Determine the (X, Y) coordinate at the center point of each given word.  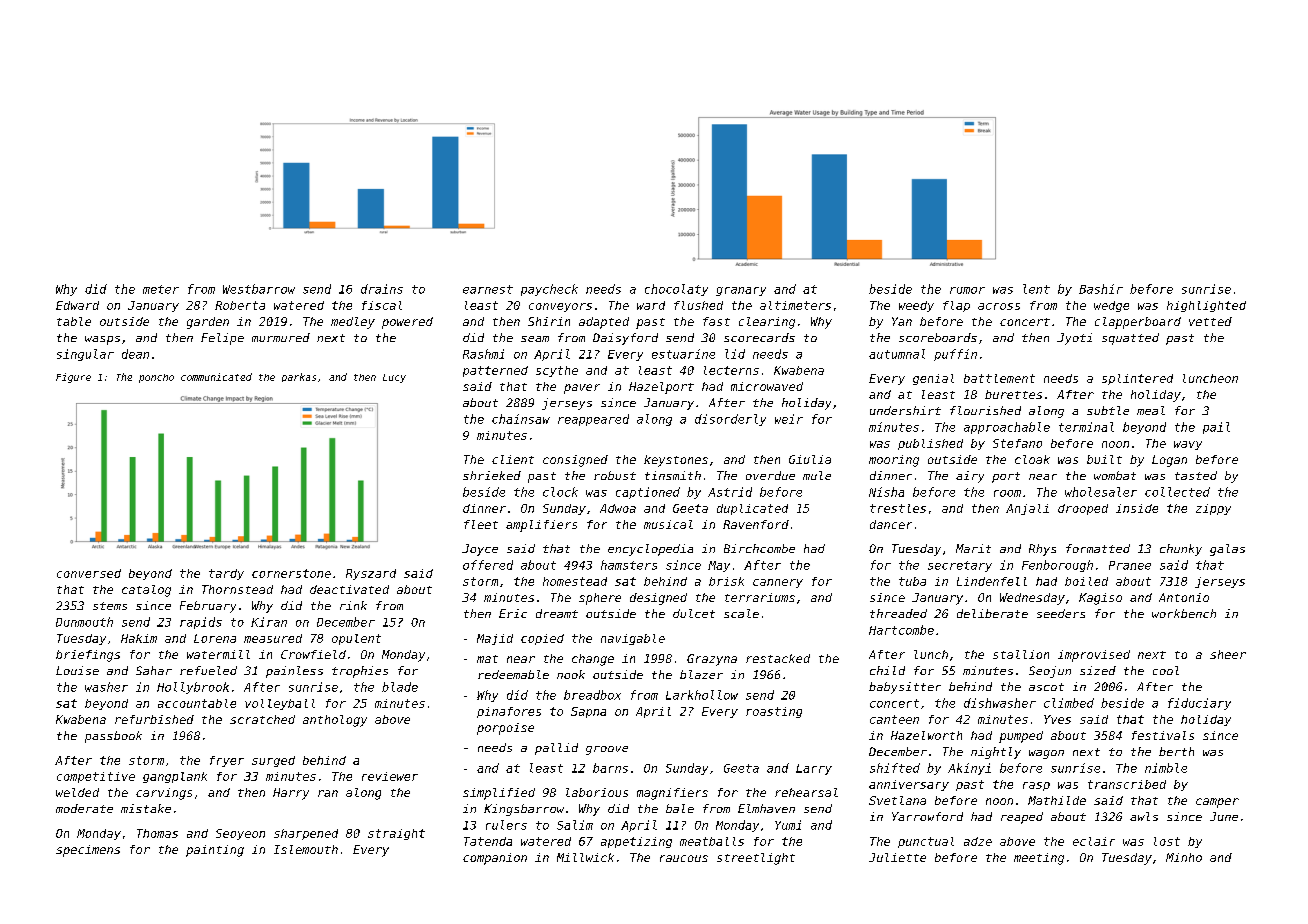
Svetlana (897, 800)
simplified (499, 794)
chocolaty (676, 290)
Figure (73, 378)
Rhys (1042, 550)
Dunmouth (84, 622)
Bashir (1101, 289)
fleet (481, 524)
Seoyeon (240, 834)
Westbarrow (259, 289)
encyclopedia (650, 550)
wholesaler (1101, 492)
